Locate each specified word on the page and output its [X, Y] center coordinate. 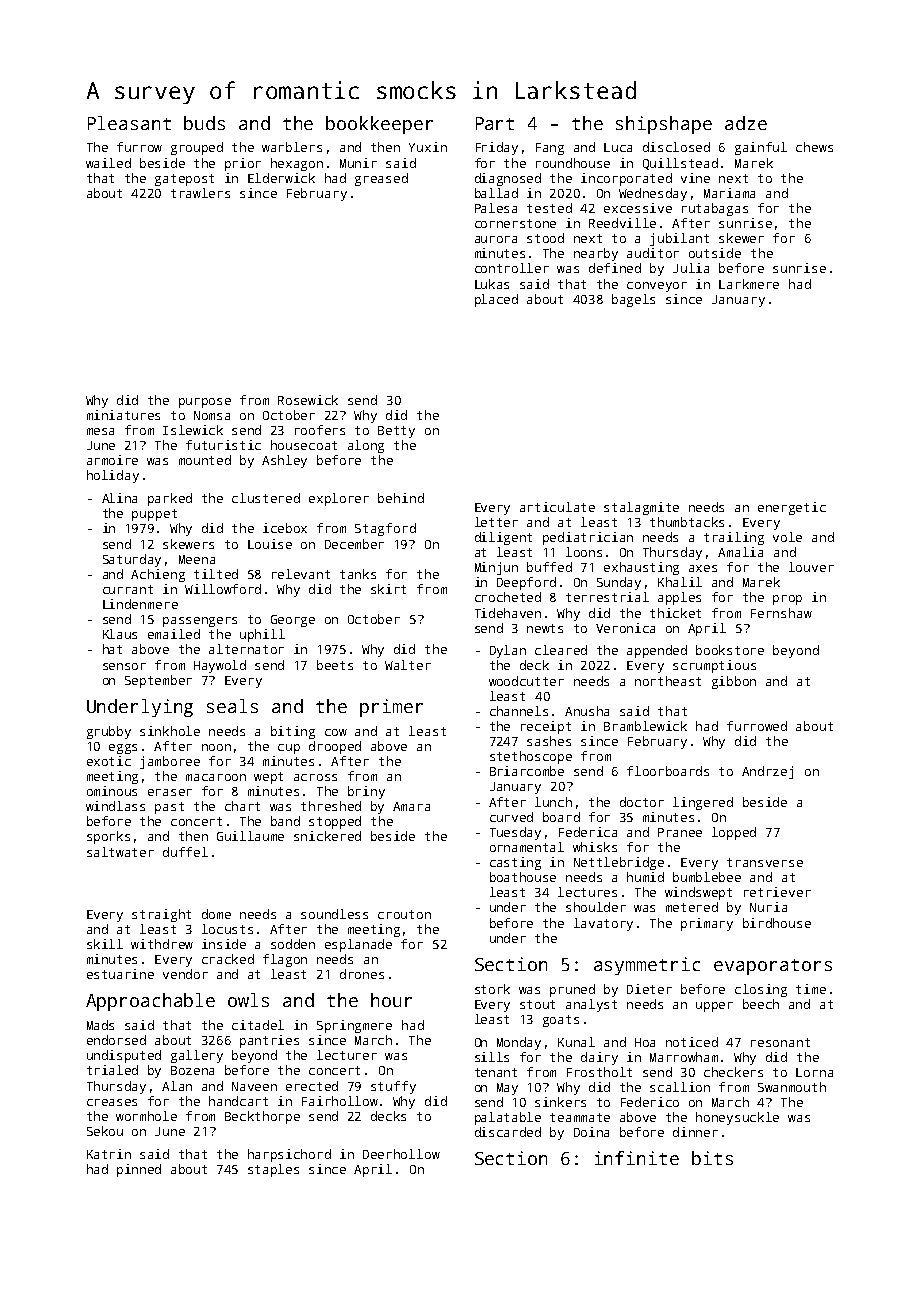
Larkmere [749, 284]
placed [496, 300]
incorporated [626, 179]
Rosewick [308, 400]
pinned [139, 1170]
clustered [266, 498]
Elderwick [281, 178]
